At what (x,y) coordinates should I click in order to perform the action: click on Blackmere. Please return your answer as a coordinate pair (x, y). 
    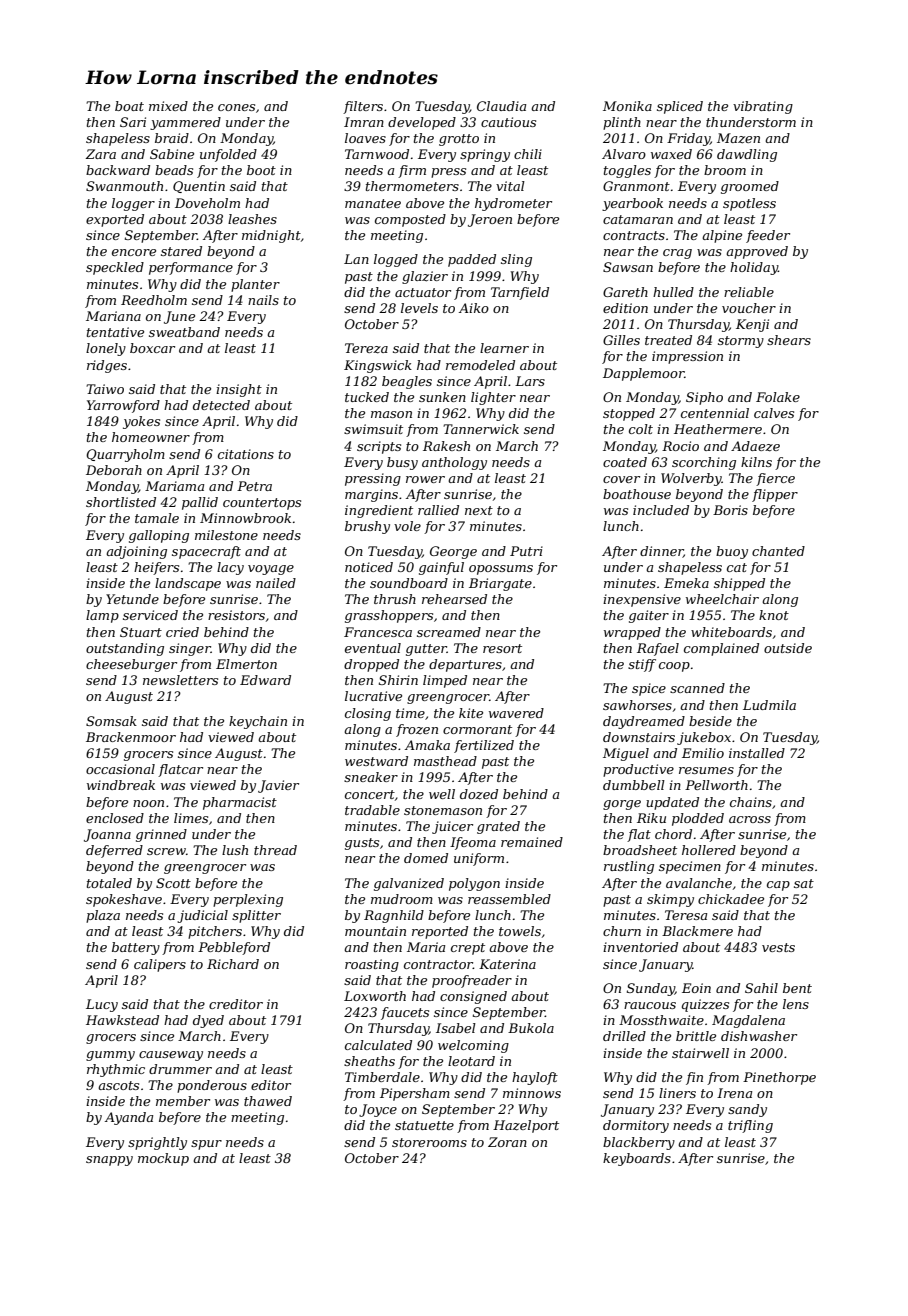
    Looking at the image, I should click on (697, 931).
